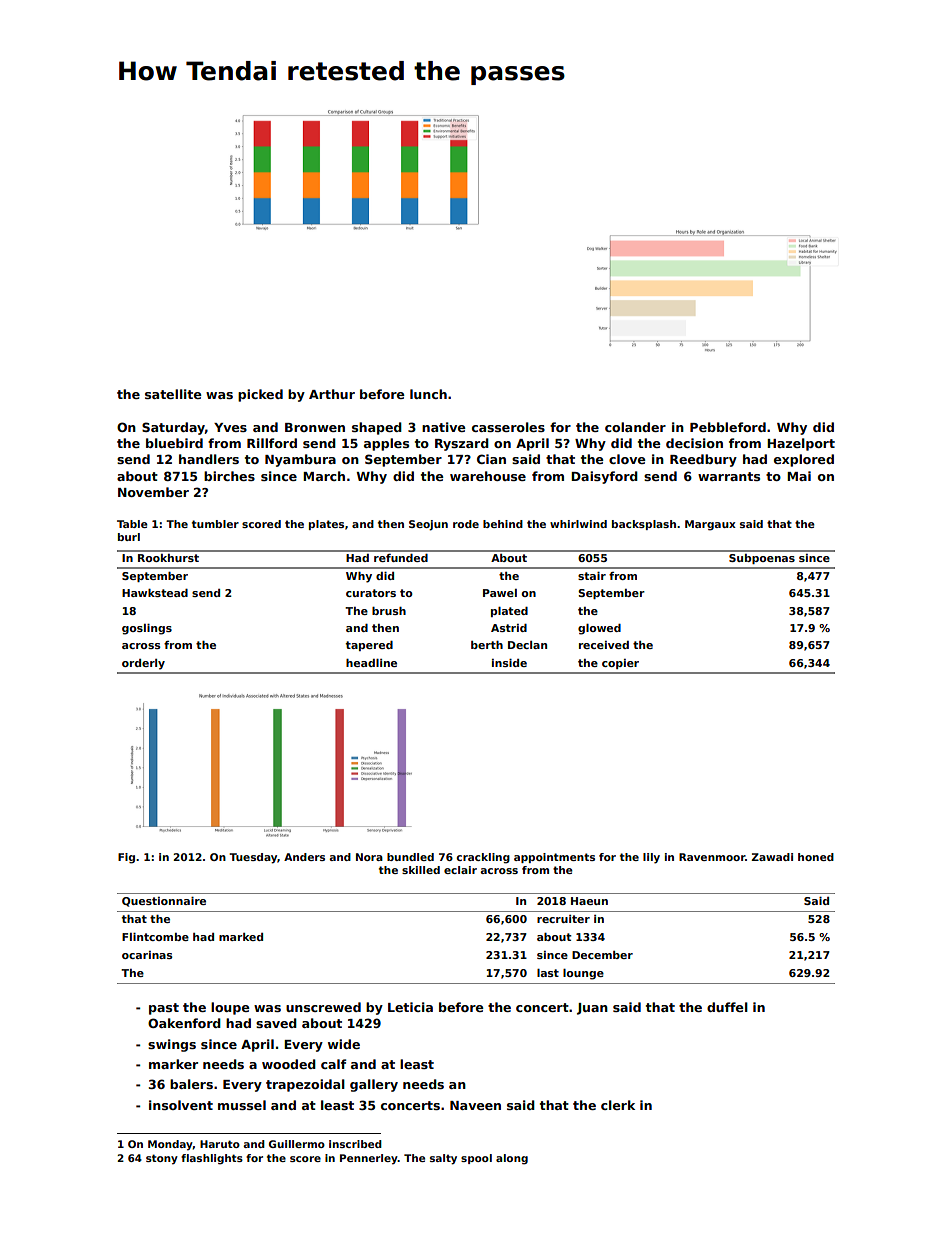 The width and height of the document is (952, 1233). Describe the element at coordinates (727, 1007) in the document. I see `duffel` at that location.
